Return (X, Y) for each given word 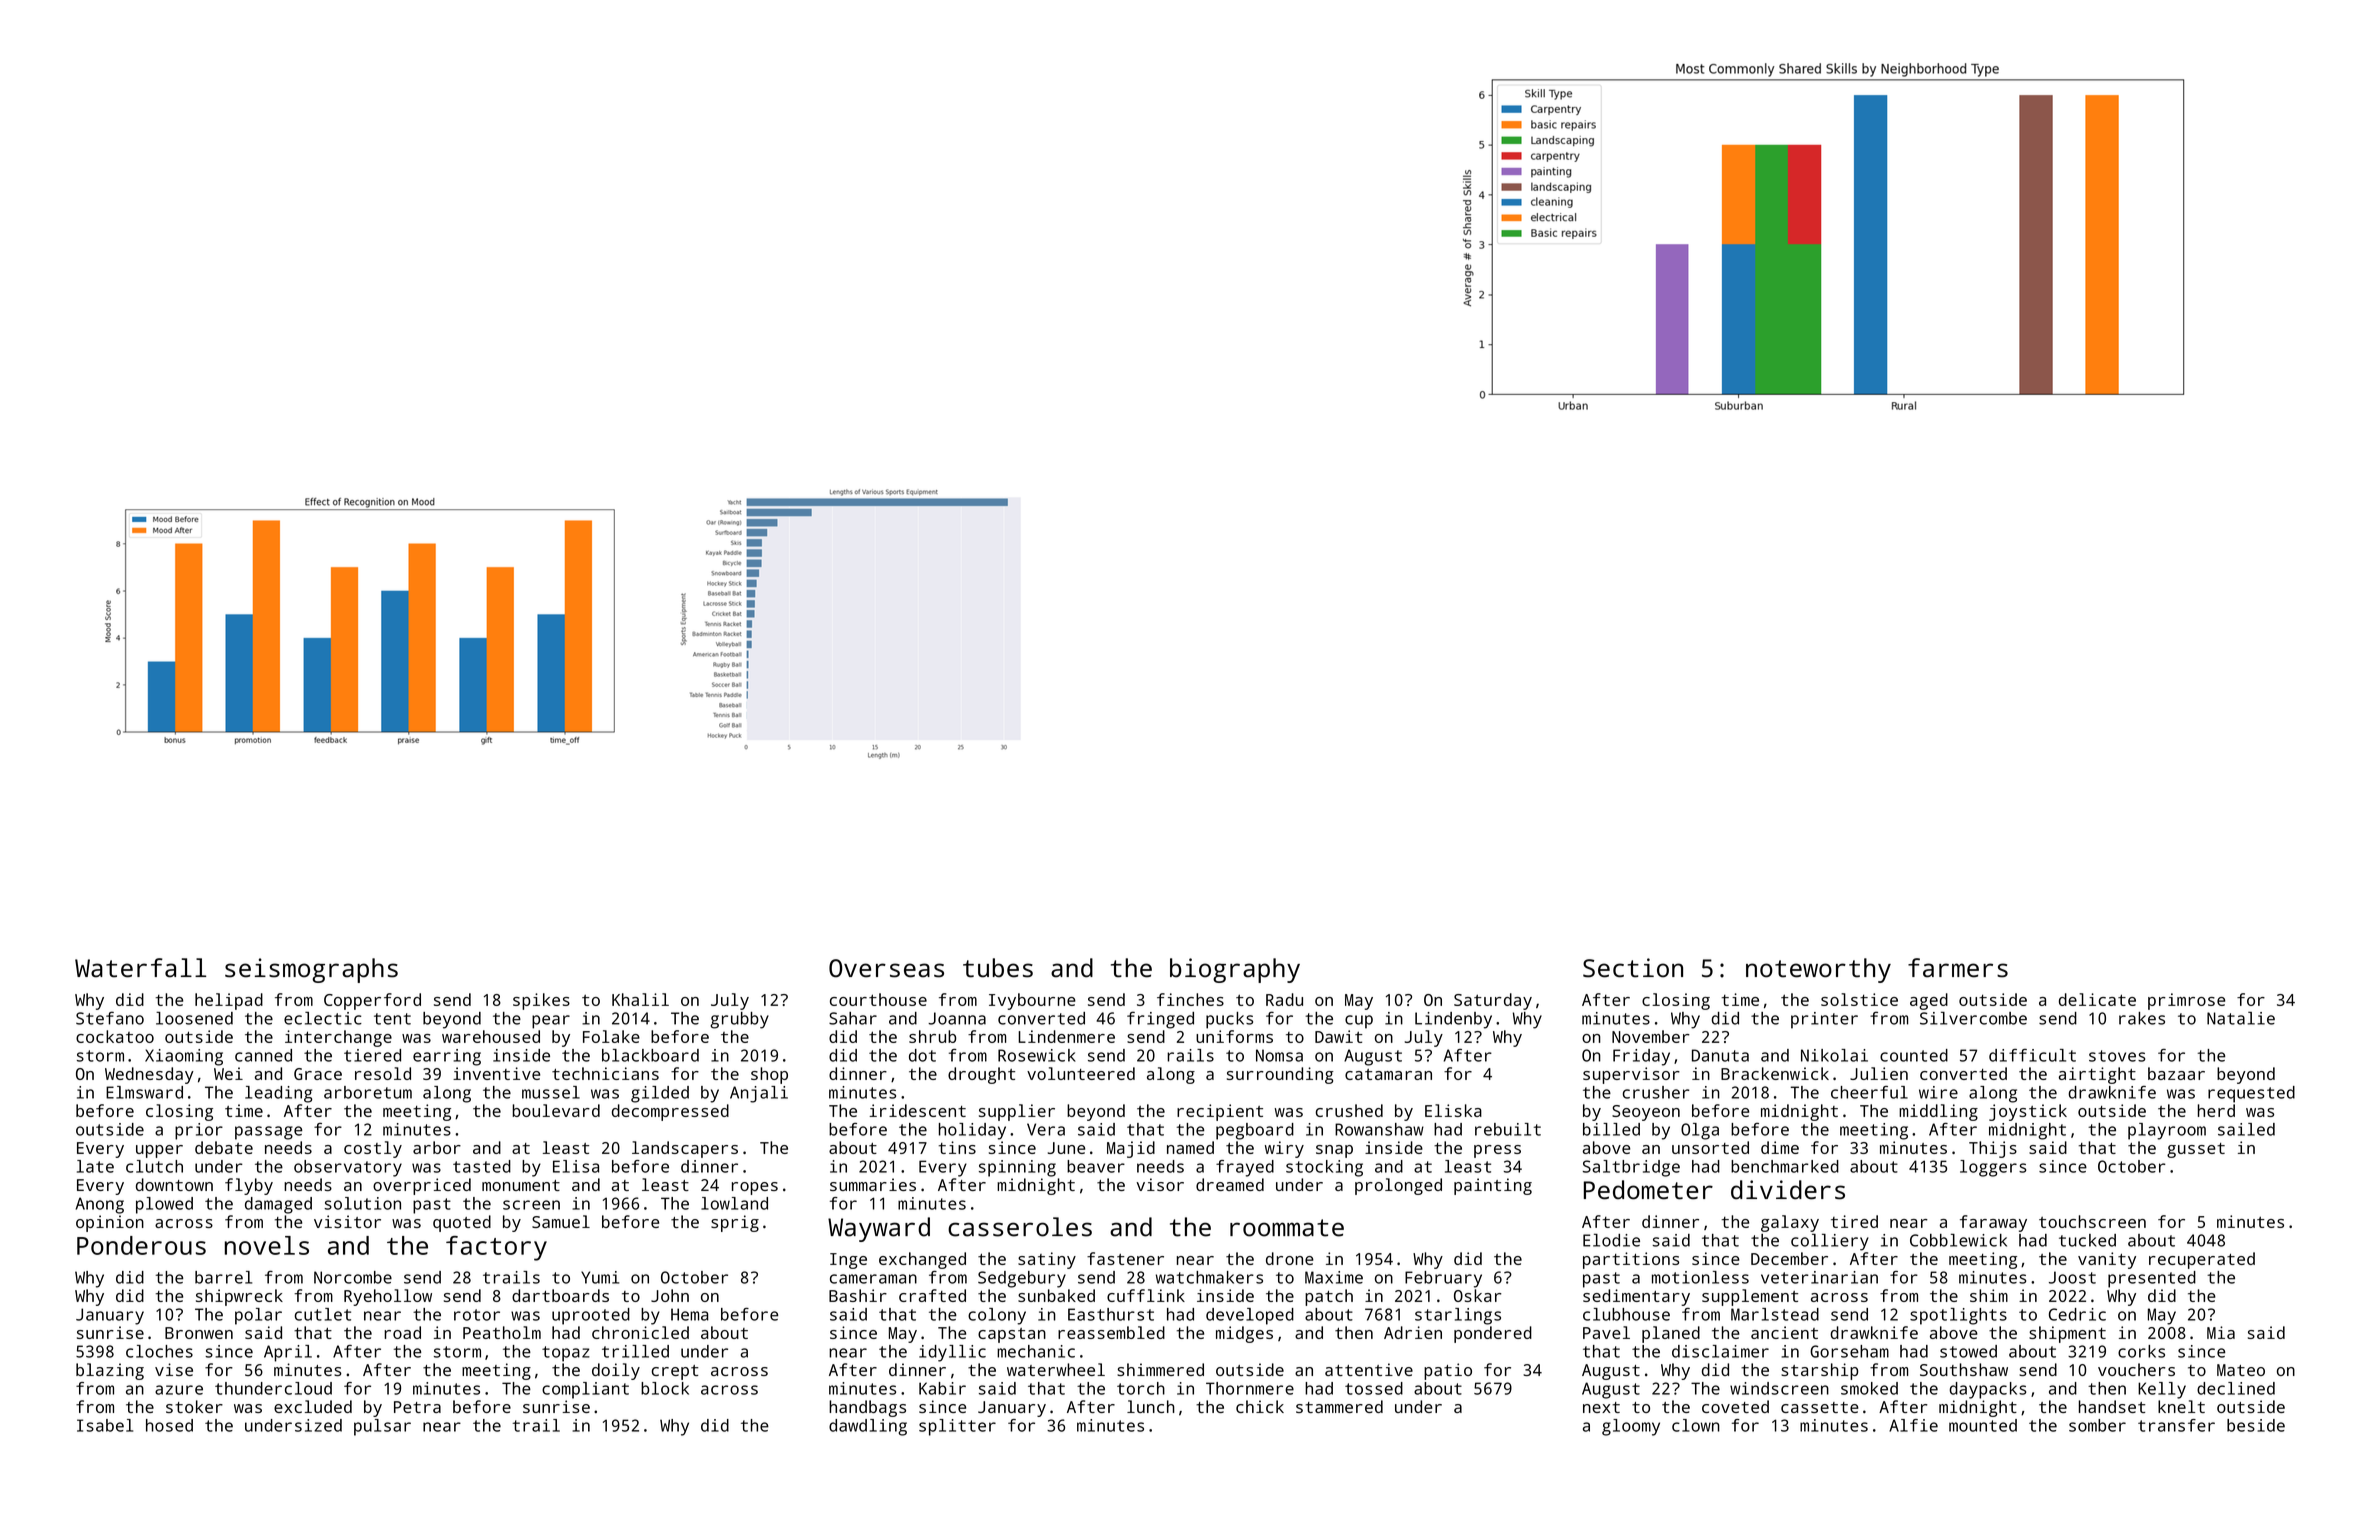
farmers (1958, 968)
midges (1244, 1334)
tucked (2087, 1240)
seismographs (311, 970)
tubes (998, 968)
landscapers (685, 1149)
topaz (566, 1354)
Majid (1131, 1149)
